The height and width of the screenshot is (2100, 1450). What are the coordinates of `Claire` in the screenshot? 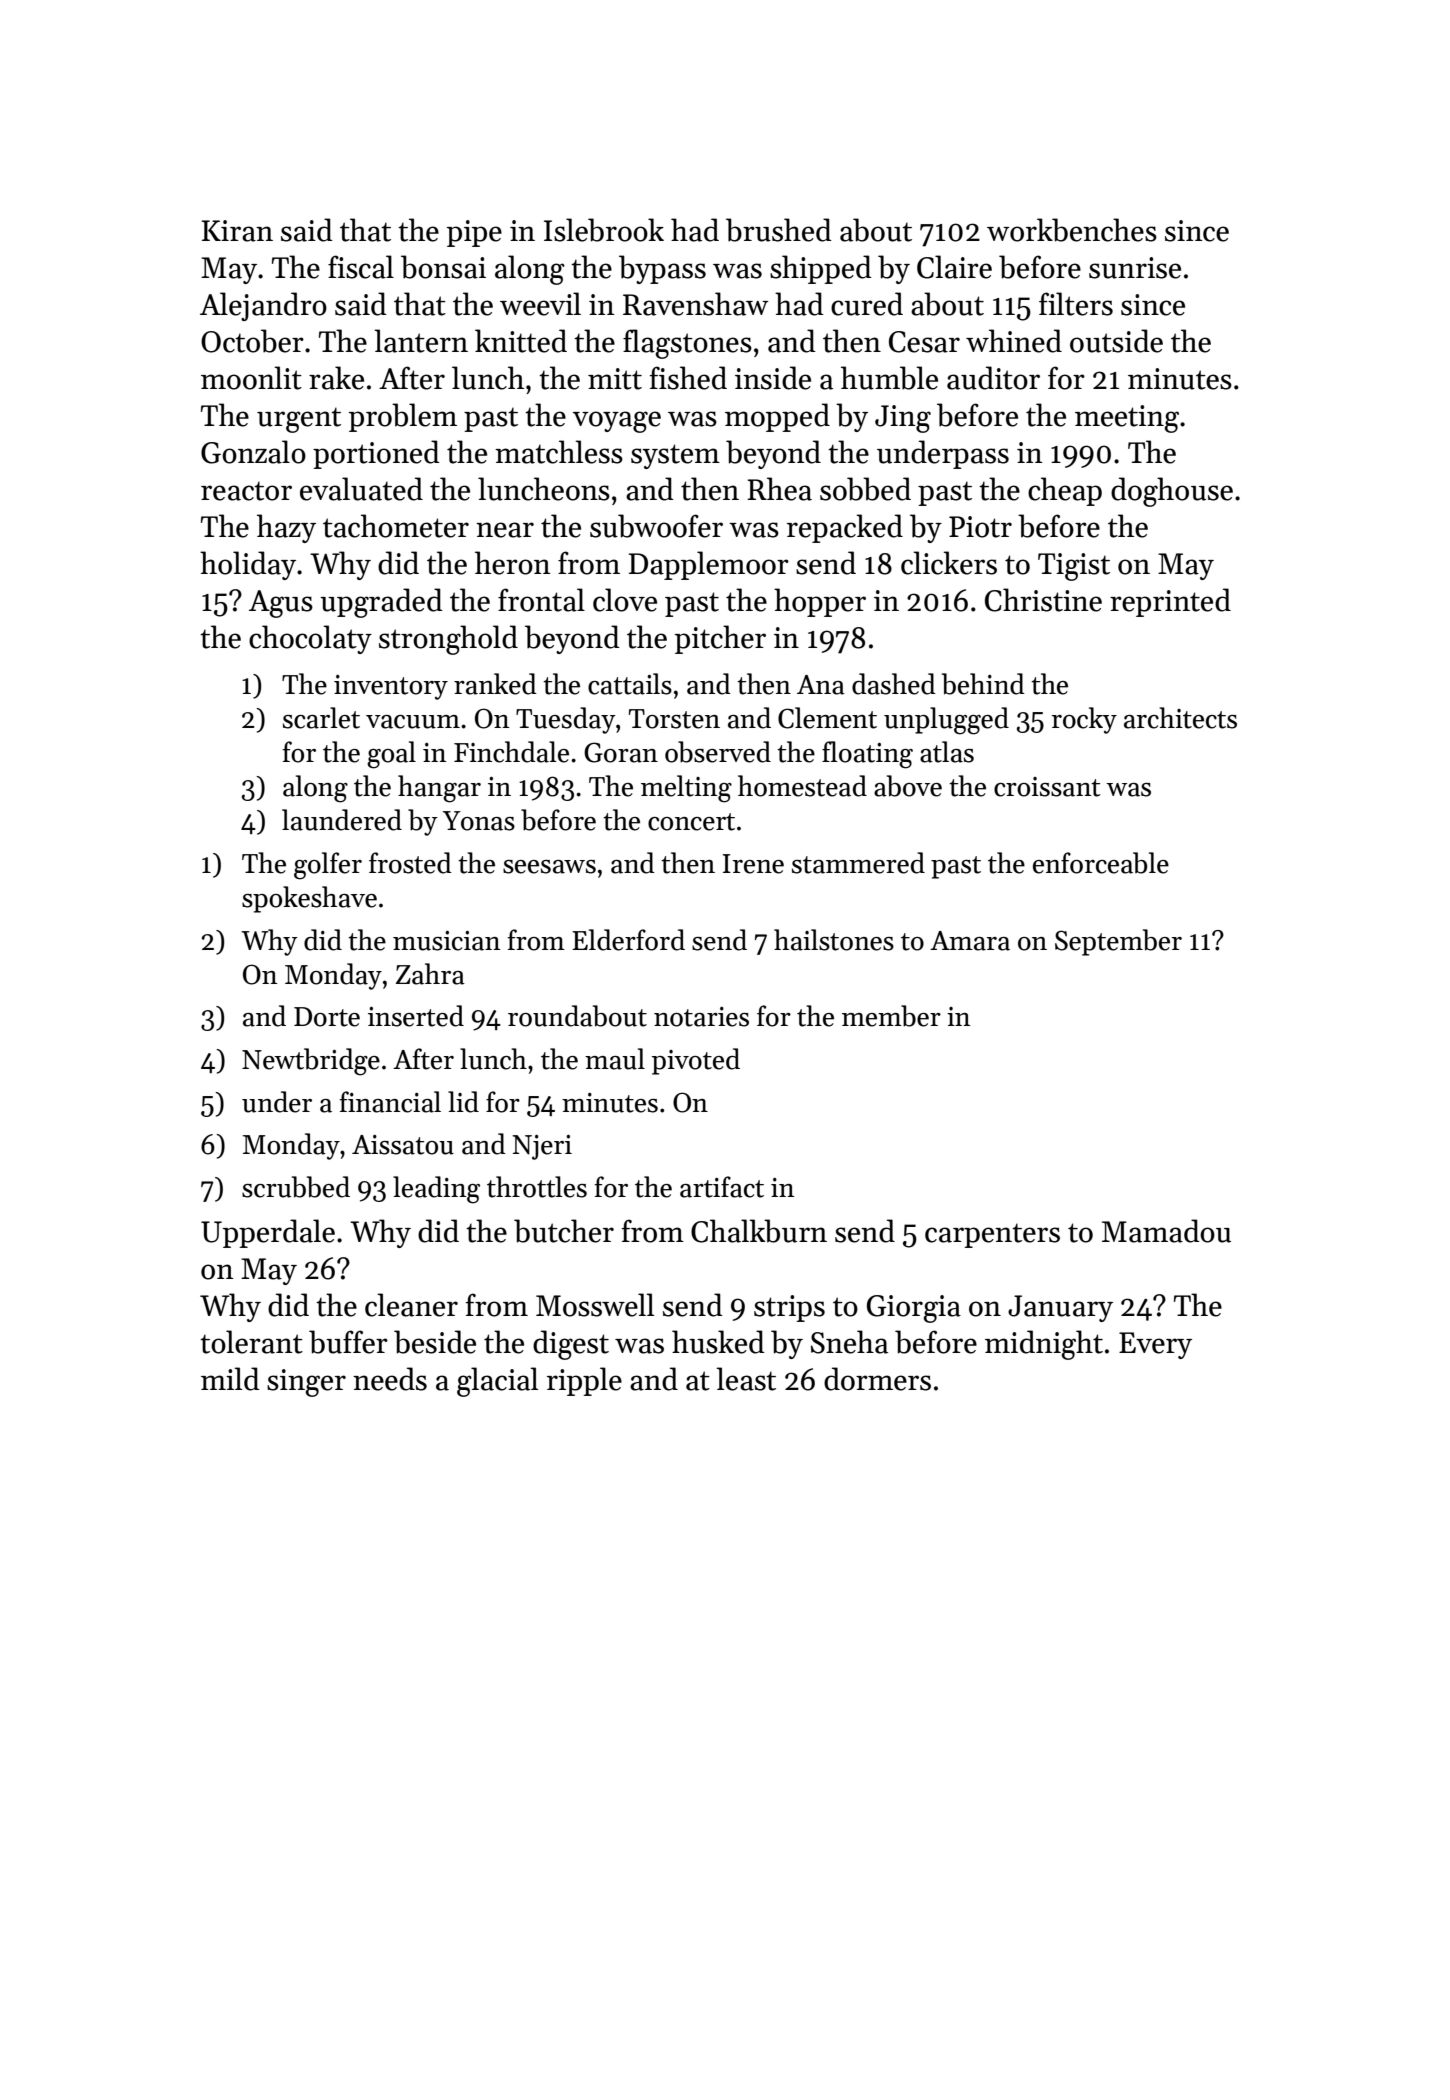 It's located at (954, 267).
